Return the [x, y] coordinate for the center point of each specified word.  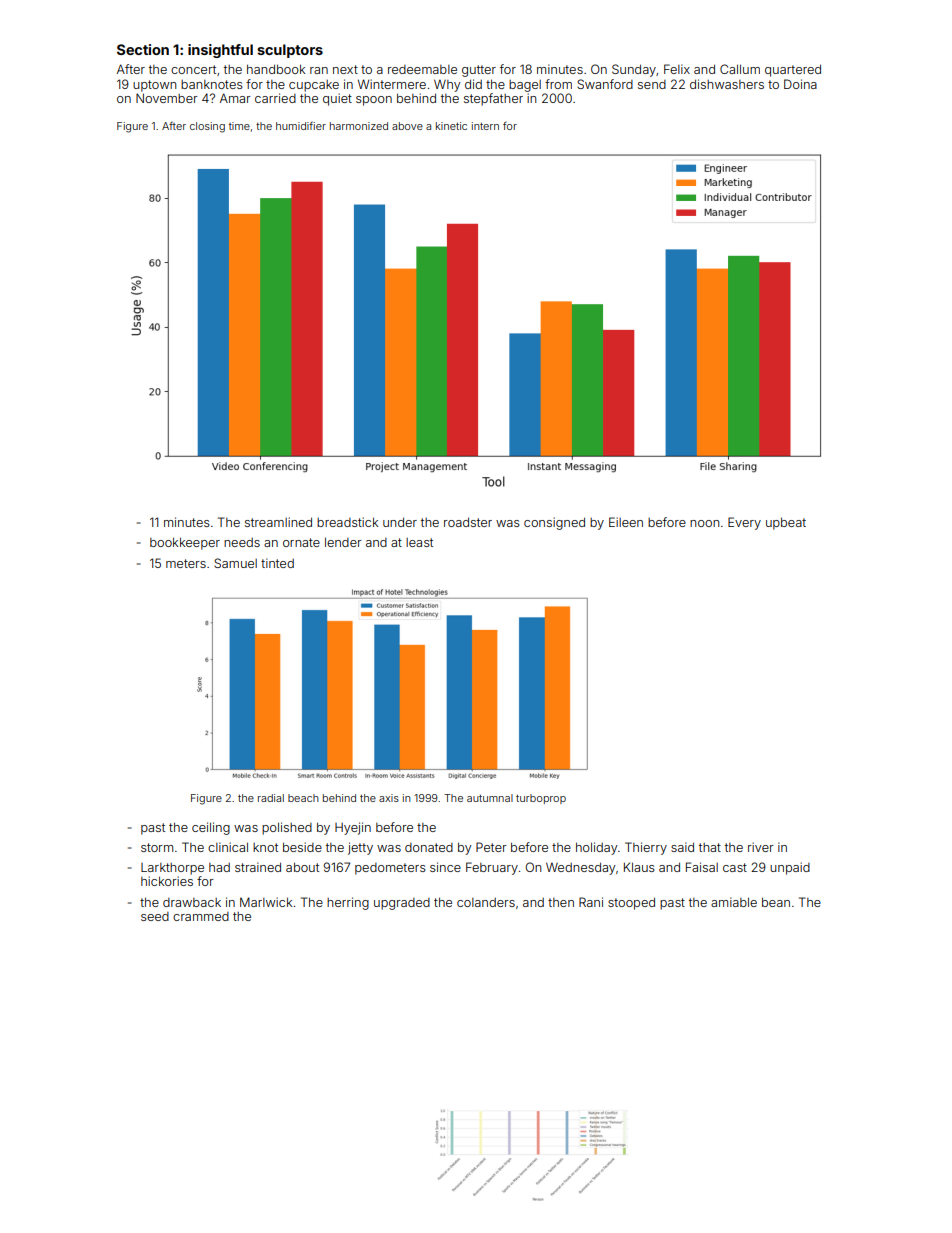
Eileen [626, 522]
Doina [800, 84]
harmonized [359, 126]
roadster [468, 522]
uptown [154, 86]
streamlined [278, 522]
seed [155, 916]
